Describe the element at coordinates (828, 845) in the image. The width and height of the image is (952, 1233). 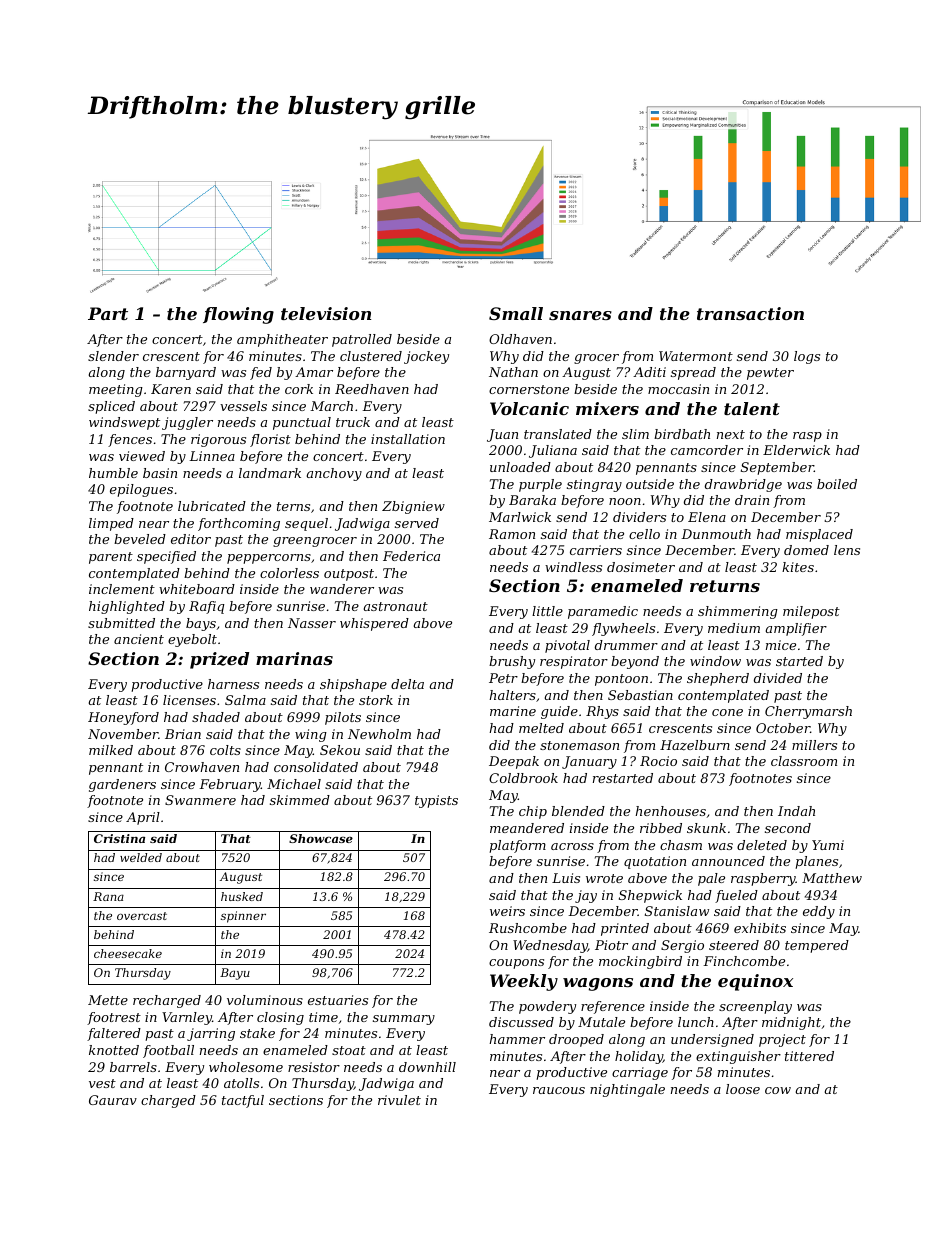
I see `Yumi` at that location.
